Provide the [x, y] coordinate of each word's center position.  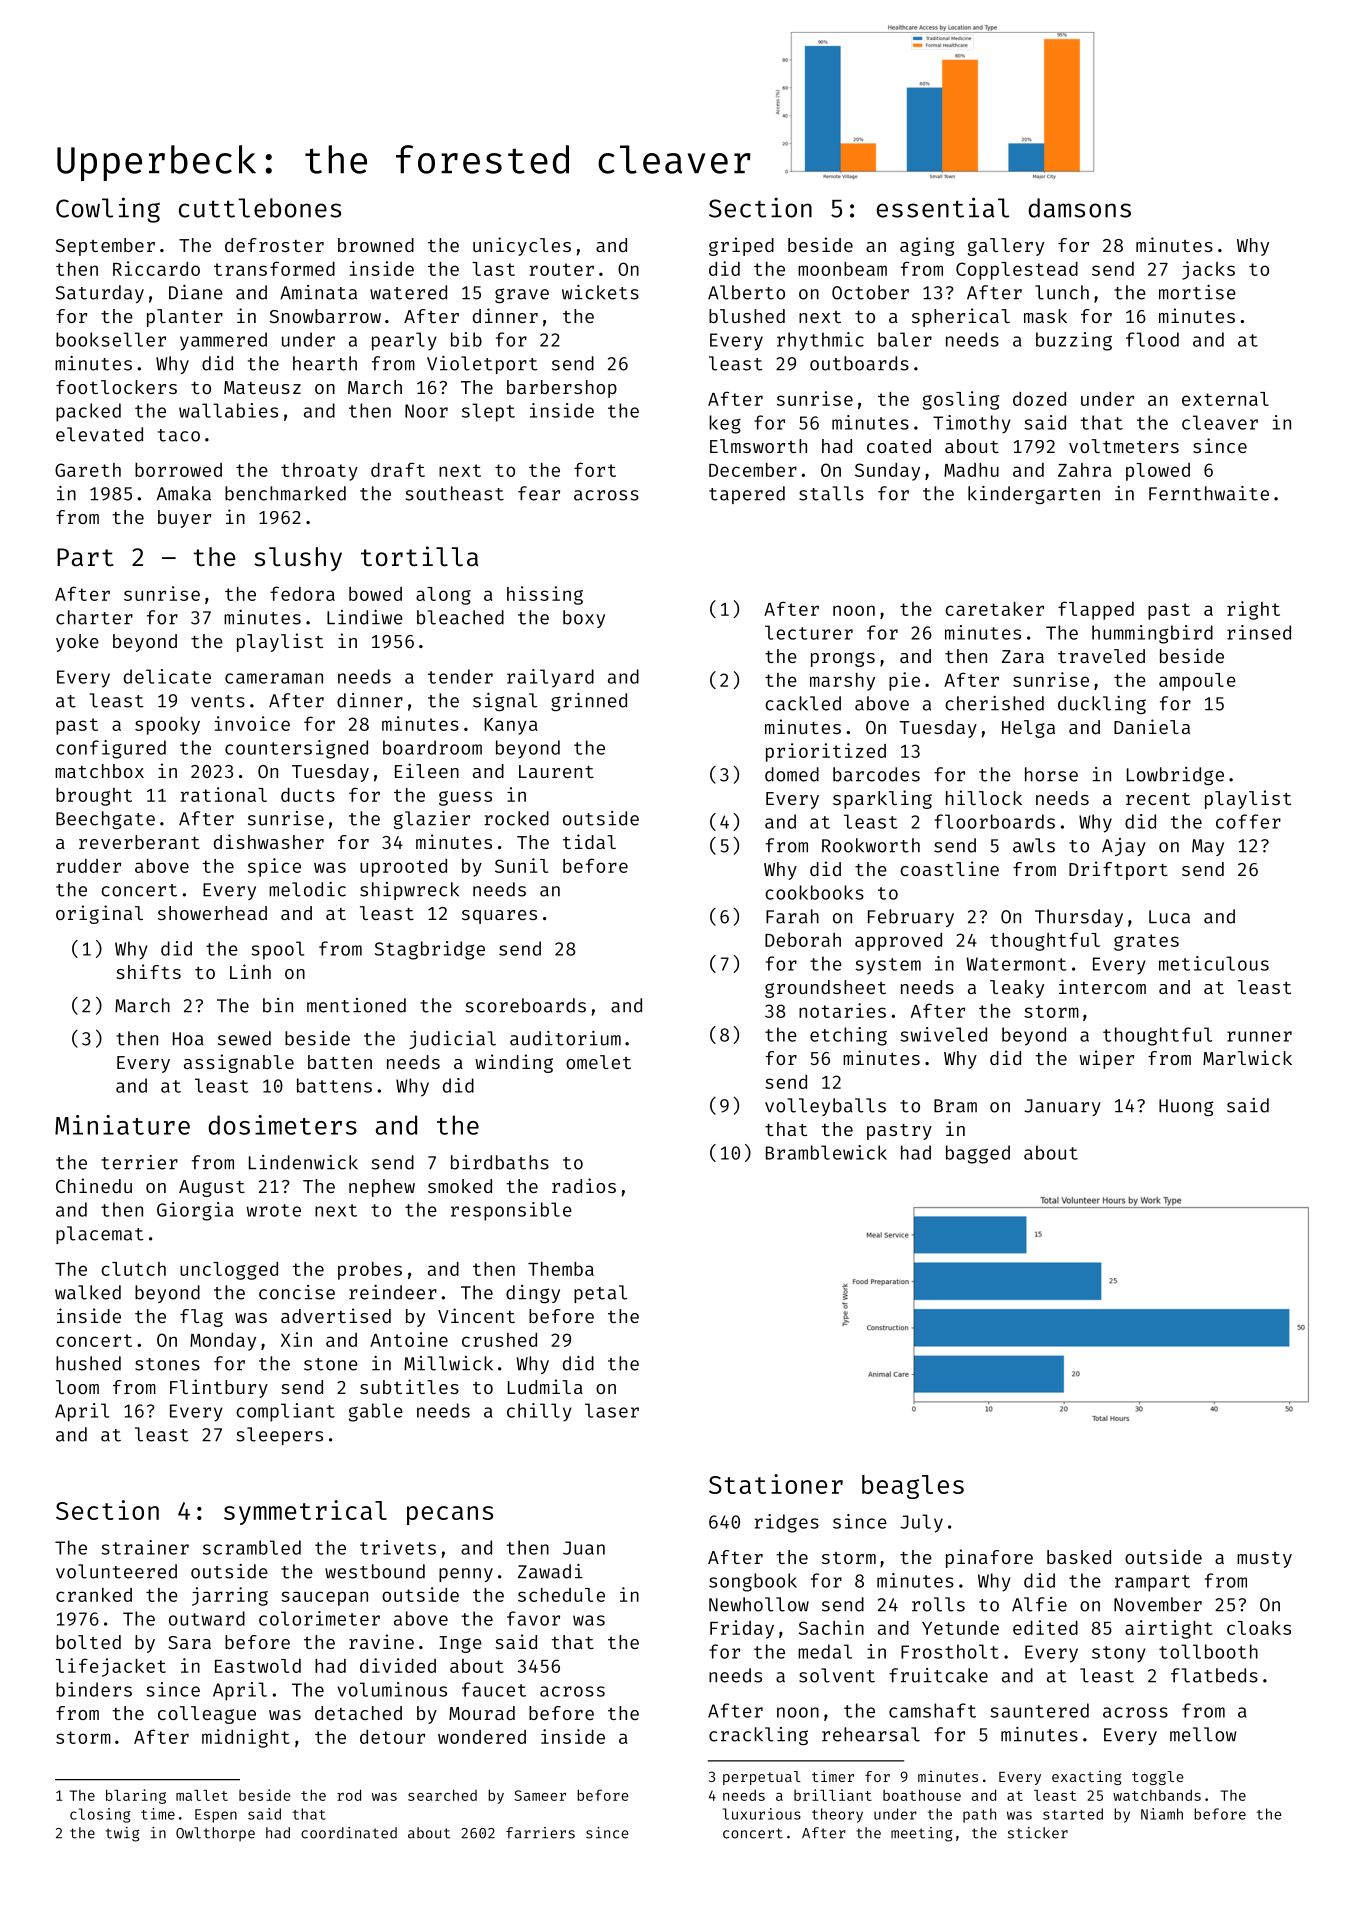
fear [539, 493]
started [1073, 1814]
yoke [77, 643]
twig [123, 1834]
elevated [99, 434]
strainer [145, 1547]
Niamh [1162, 1814]
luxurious [762, 1814]
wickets [600, 292]
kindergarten [1034, 495]
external [1225, 399]
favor [533, 1618]
